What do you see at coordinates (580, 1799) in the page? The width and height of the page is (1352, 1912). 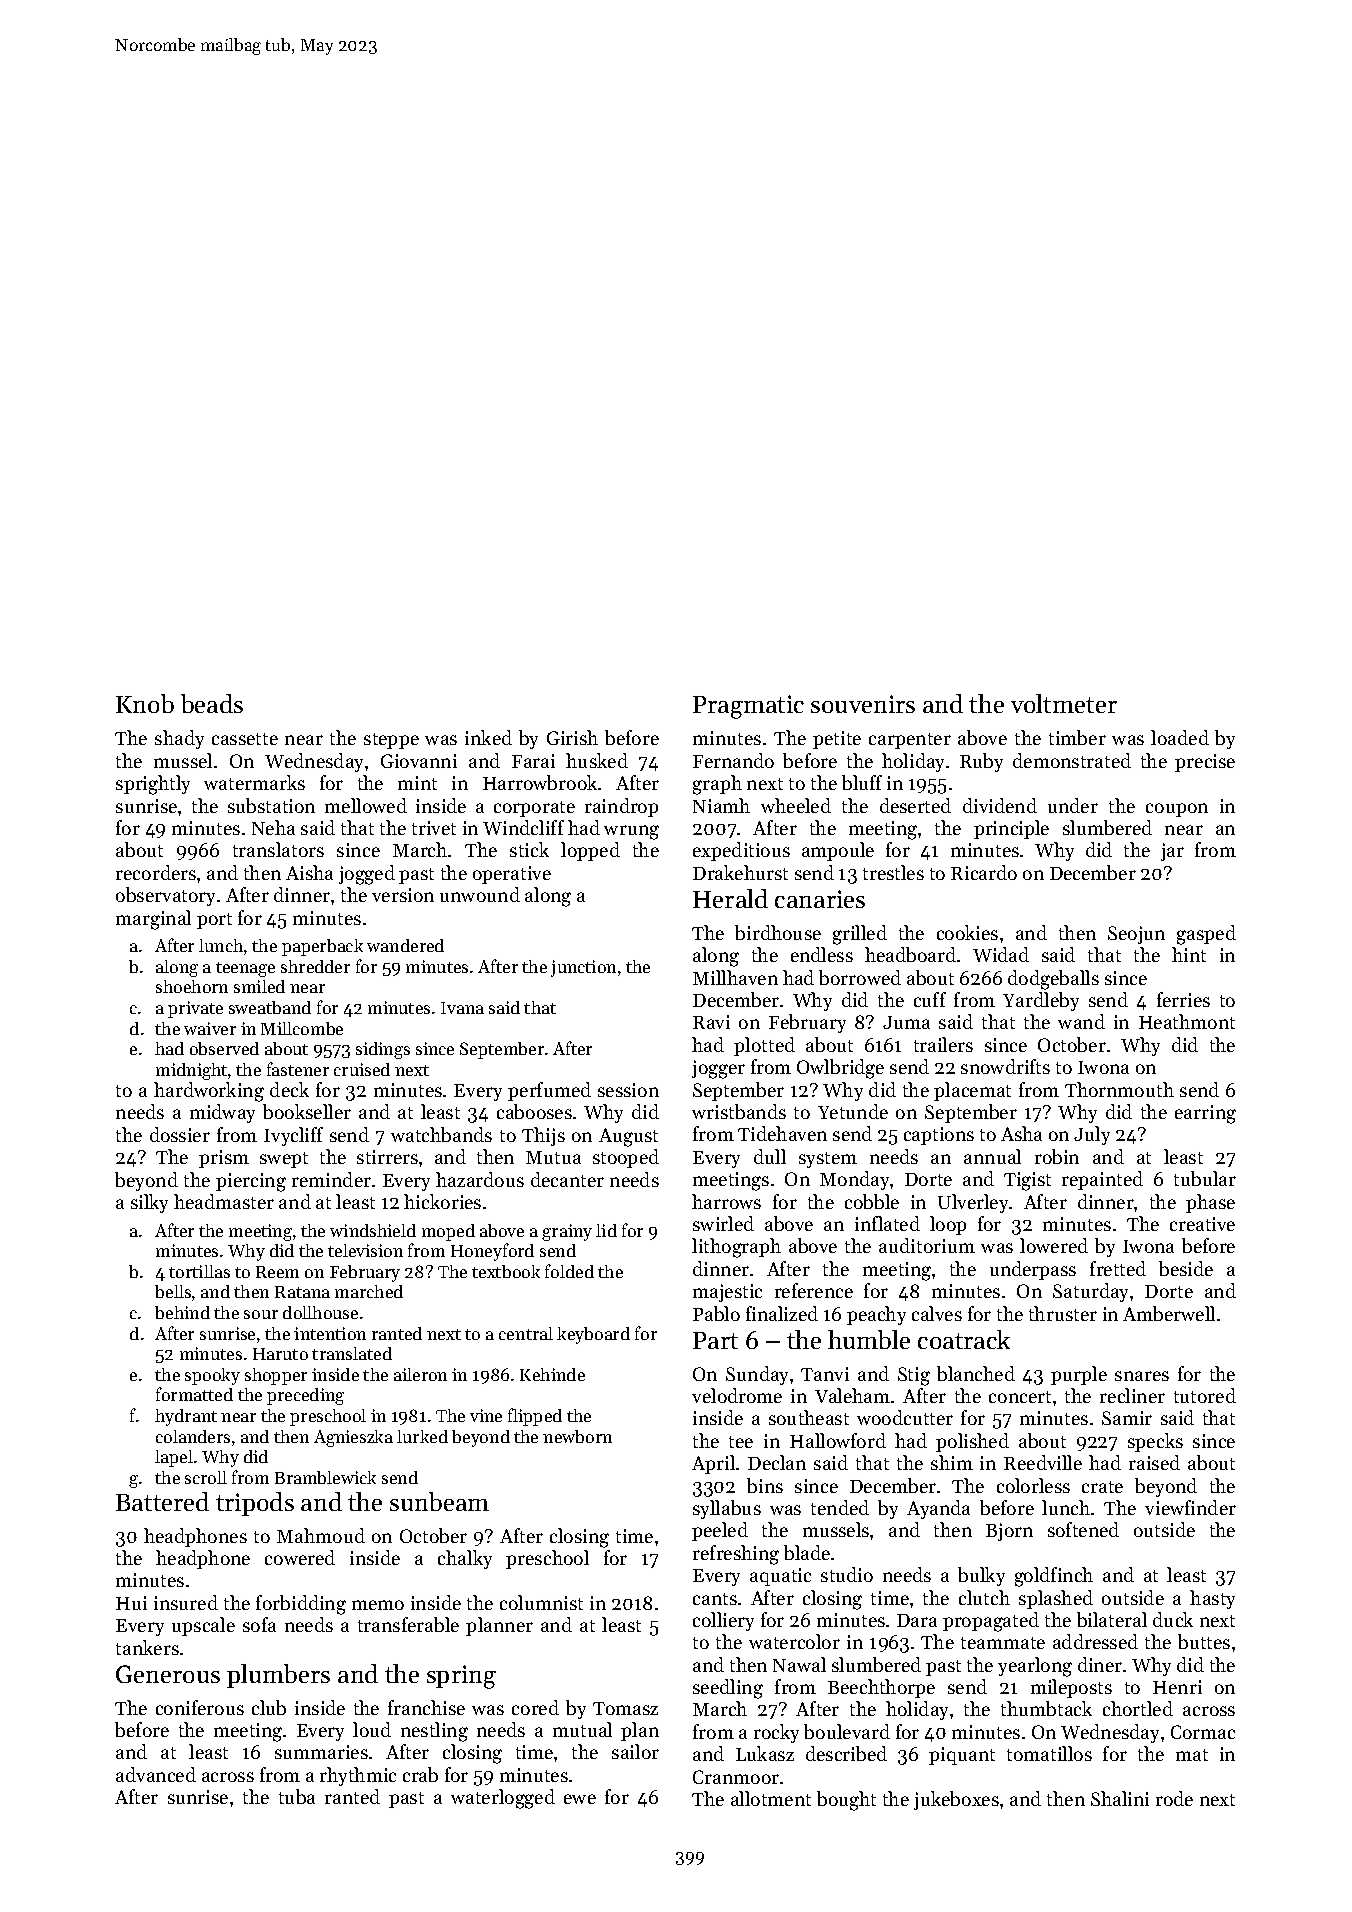 I see `ewe` at bounding box center [580, 1799].
